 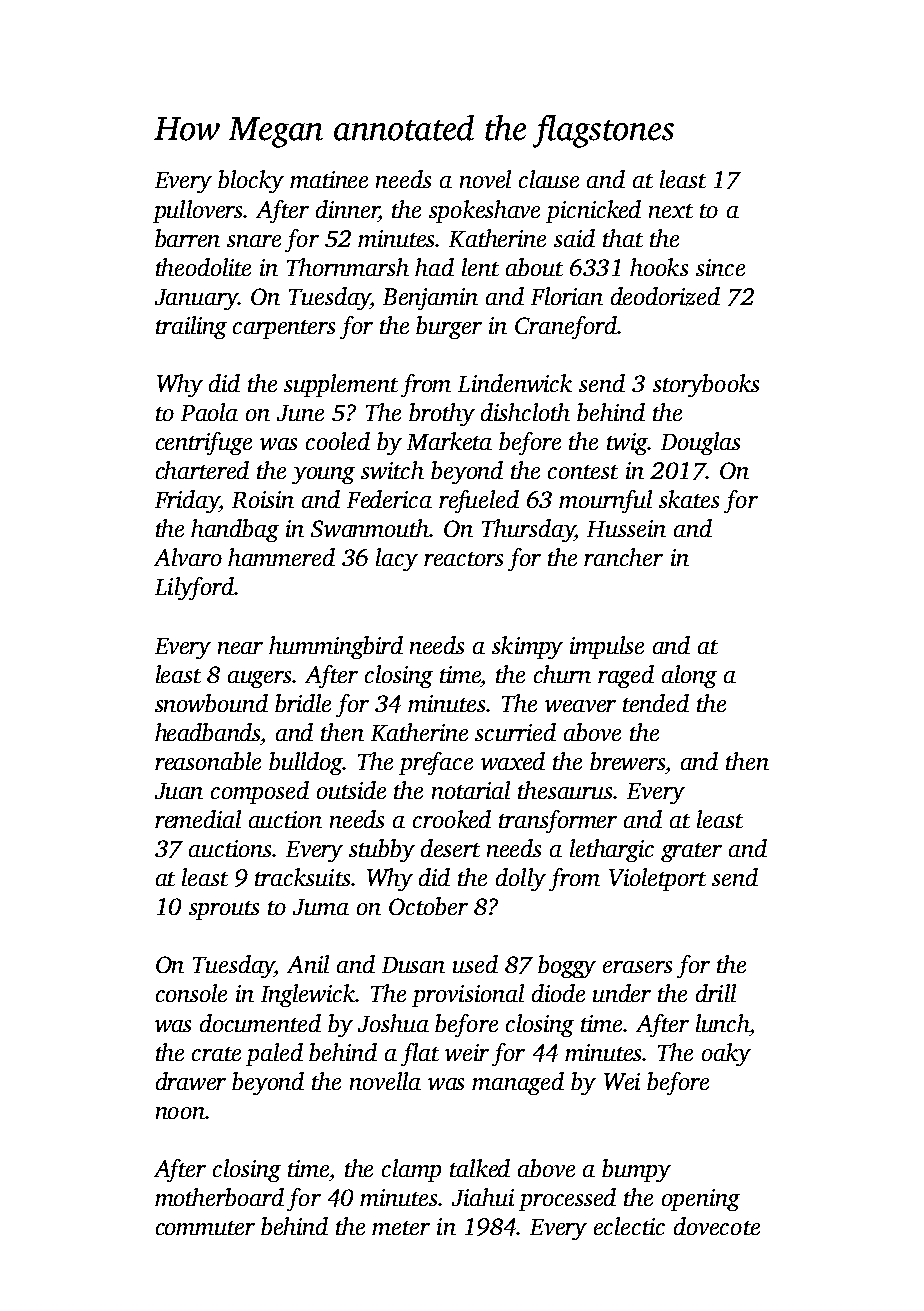 What do you see at coordinates (411, 1170) in the page?
I see `clamp` at bounding box center [411, 1170].
